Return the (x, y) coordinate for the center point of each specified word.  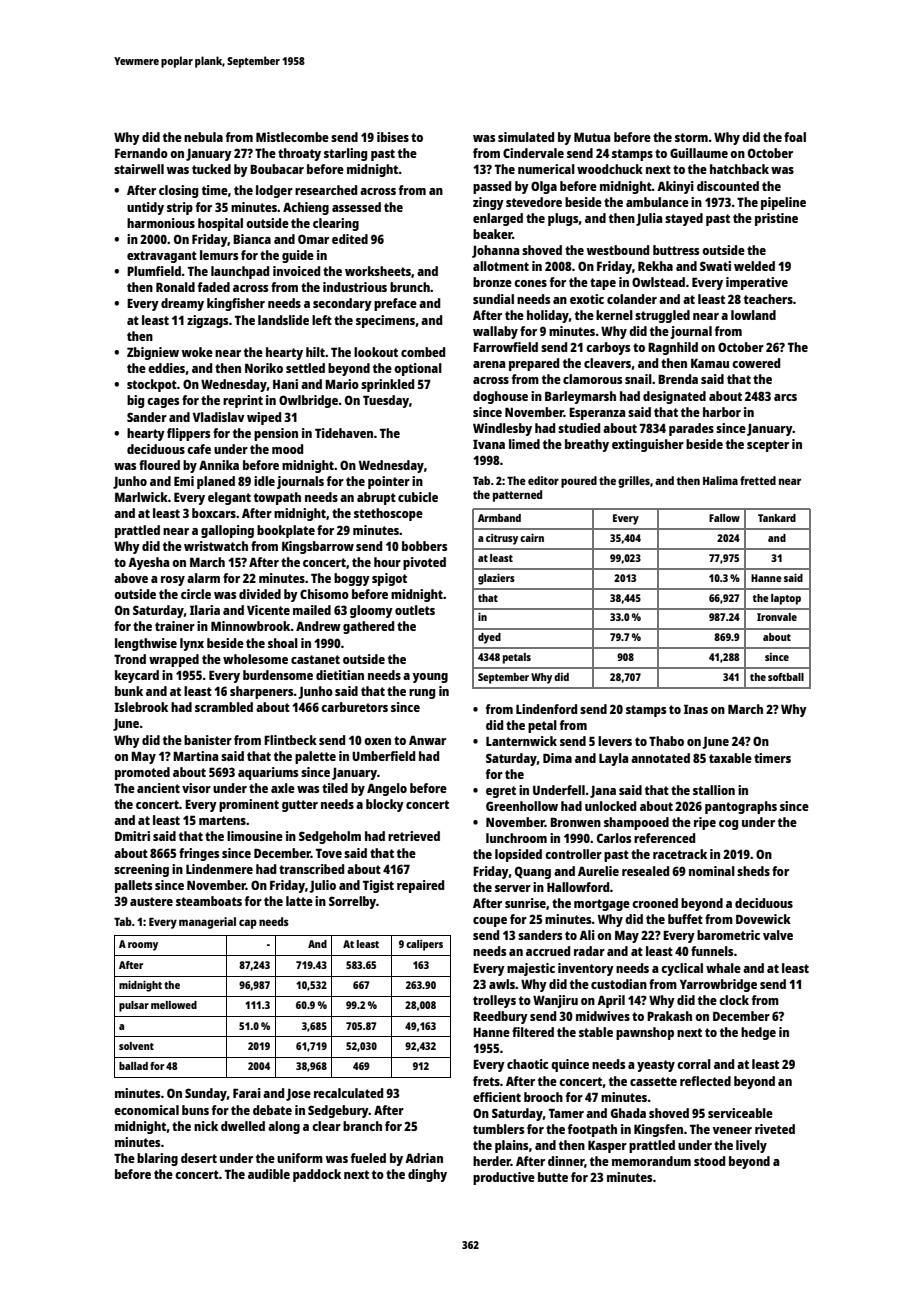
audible (269, 1174)
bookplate (286, 531)
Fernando (141, 153)
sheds (753, 871)
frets (486, 1081)
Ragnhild (673, 348)
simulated (526, 137)
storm (691, 137)
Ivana (489, 444)
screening (141, 870)
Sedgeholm (330, 837)
